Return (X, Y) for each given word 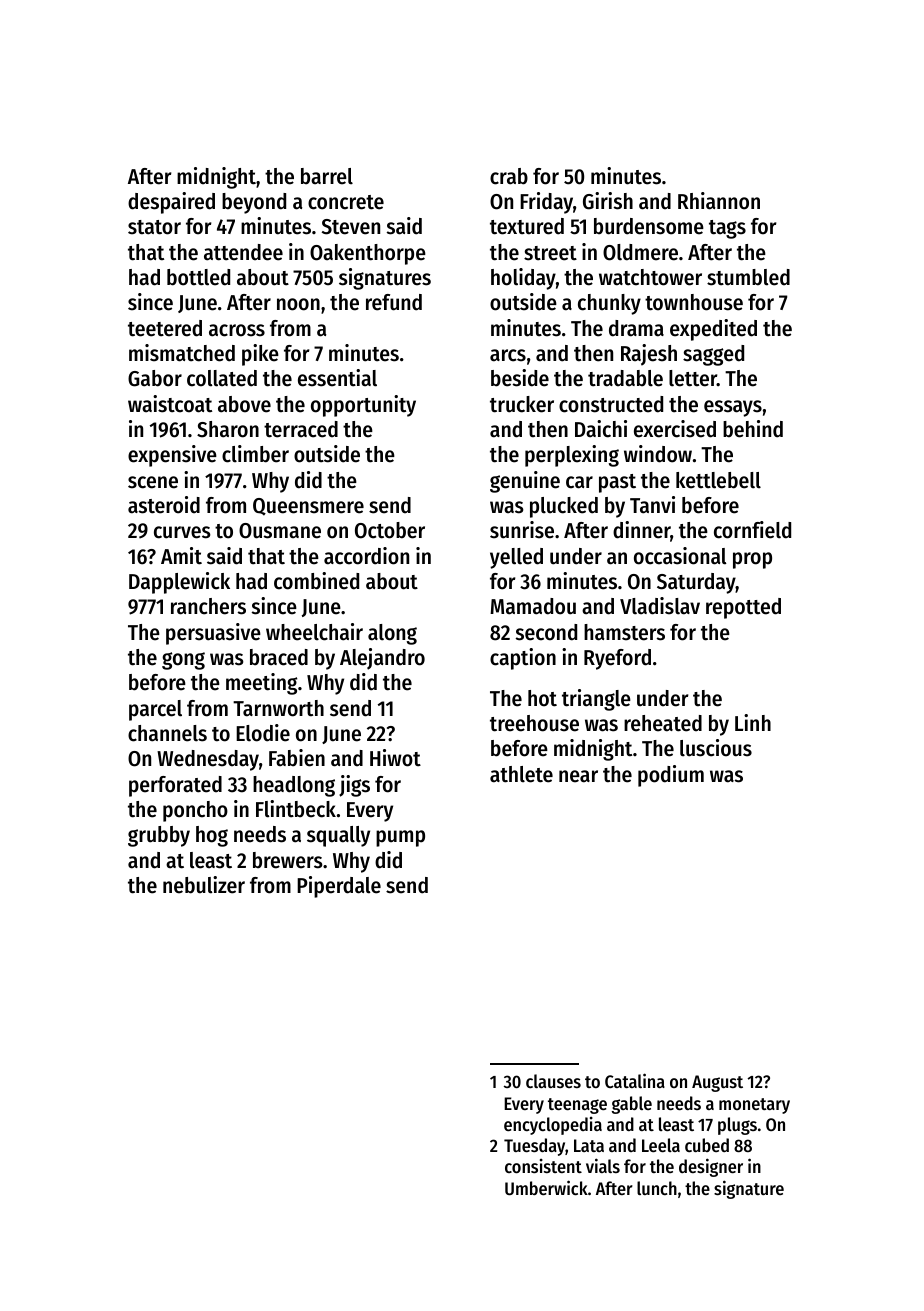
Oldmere (640, 252)
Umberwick (546, 1187)
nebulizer (204, 885)
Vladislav (660, 606)
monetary (754, 1106)
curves (182, 532)
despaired (171, 203)
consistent (543, 1166)
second (546, 632)
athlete (521, 774)
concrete (346, 202)
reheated (663, 723)
